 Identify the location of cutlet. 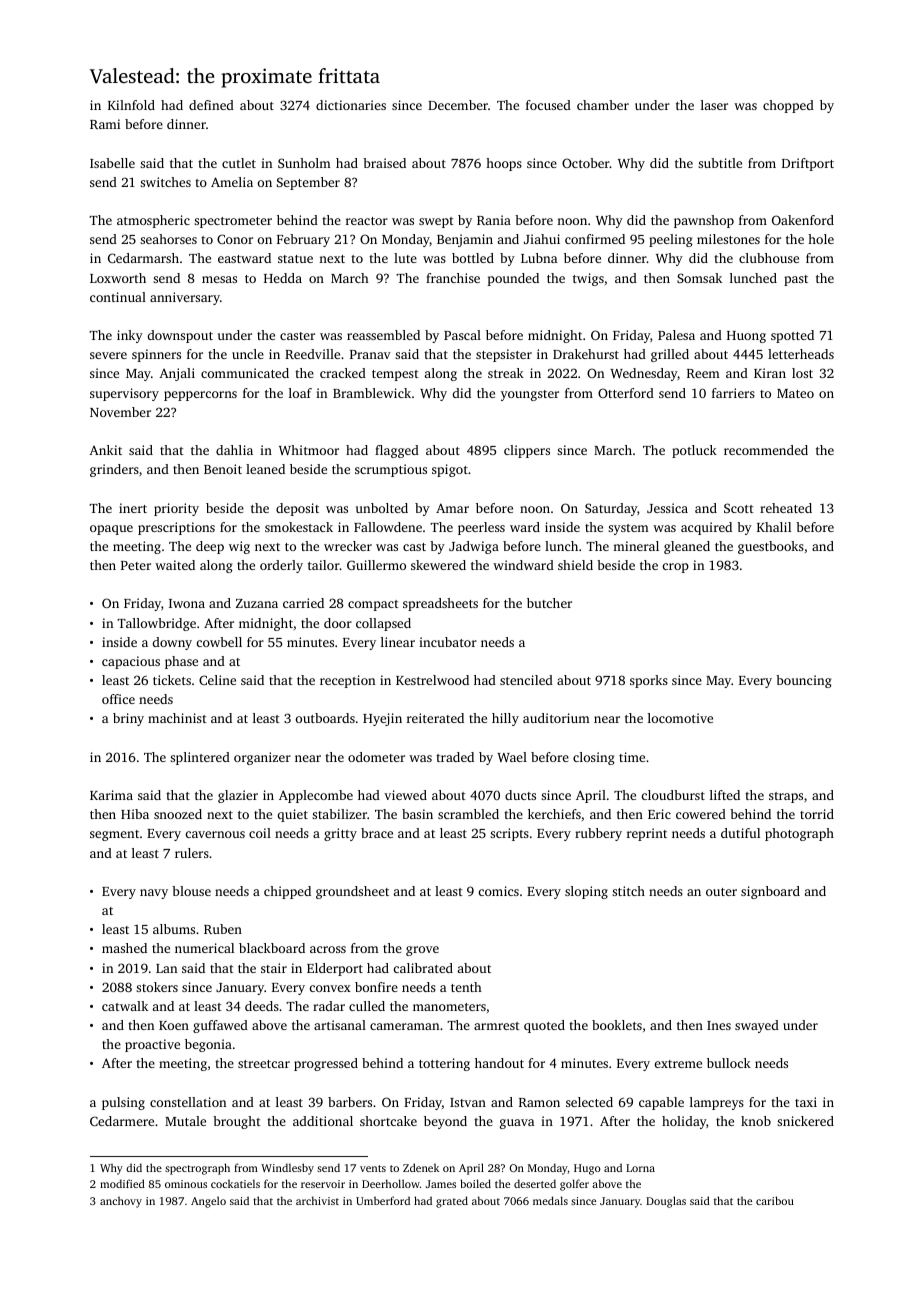
(239, 163).
